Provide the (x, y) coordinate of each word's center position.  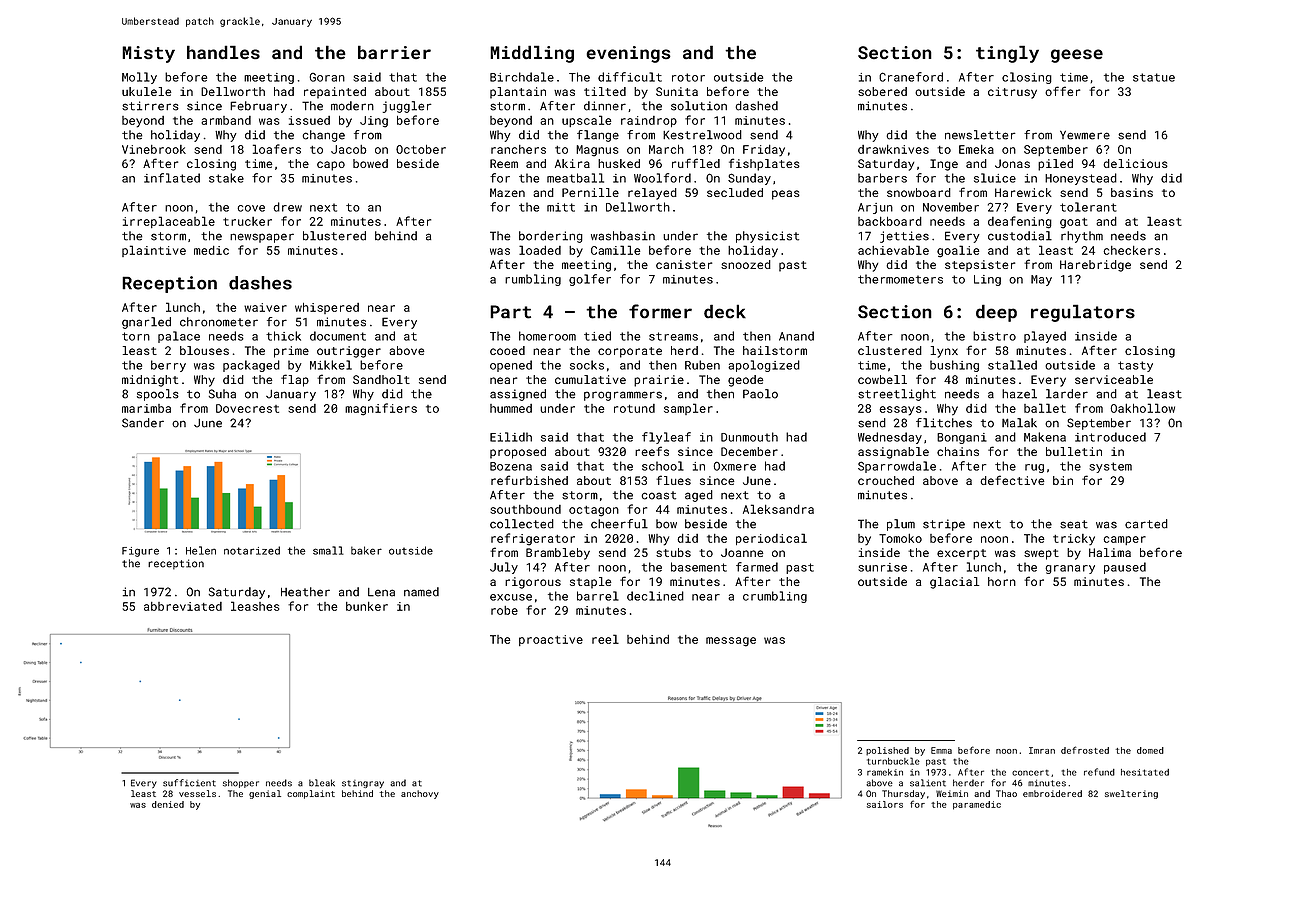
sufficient (189, 783)
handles (223, 52)
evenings (628, 54)
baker (366, 550)
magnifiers (381, 409)
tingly (1007, 54)
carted (1146, 524)
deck (725, 311)
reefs (652, 451)
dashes (260, 283)
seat (1074, 524)
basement (699, 567)
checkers (1131, 250)
